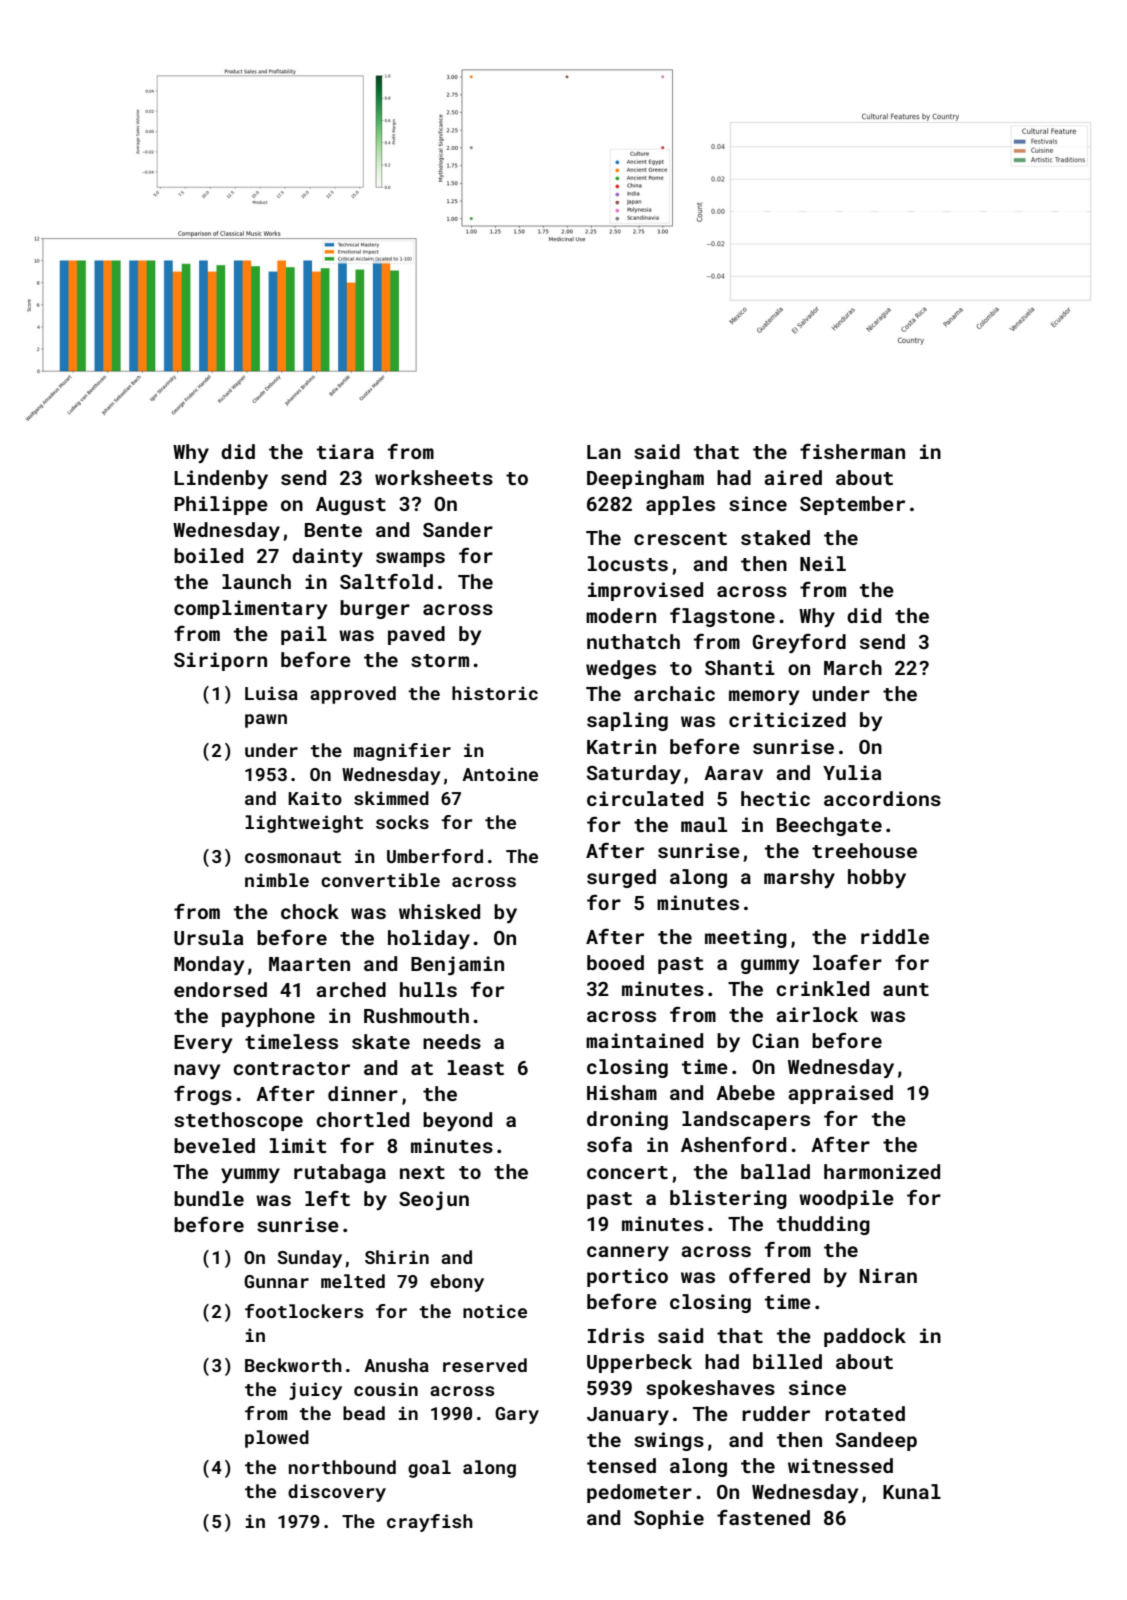 Image resolution: width=1127 pixels, height=1600 pixels. What do you see at coordinates (823, 563) in the screenshot?
I see `Neil` at bounding box center [823, 563].
